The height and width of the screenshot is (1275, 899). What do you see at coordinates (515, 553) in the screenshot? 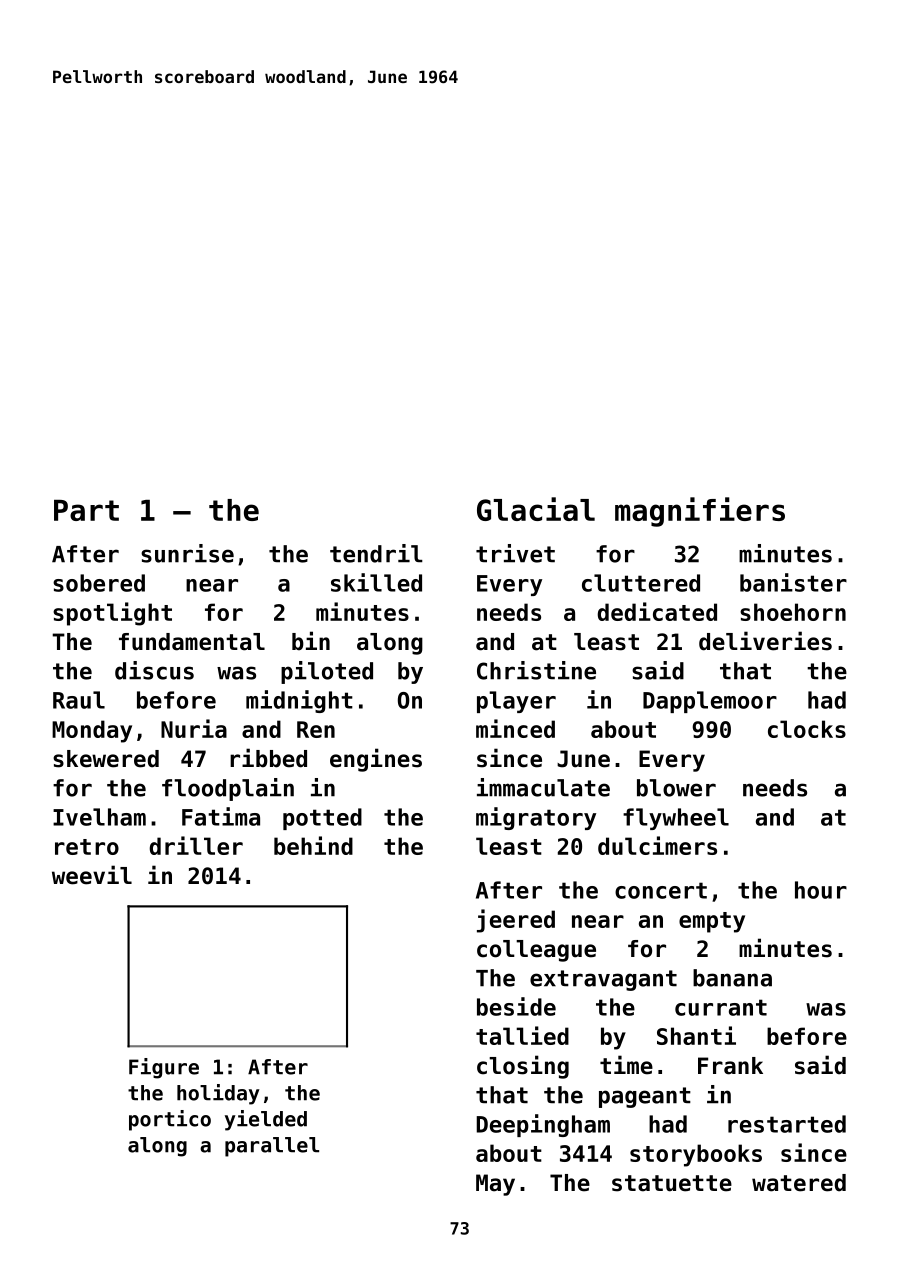
I see `trivet` at bounding box center [515, 553].
